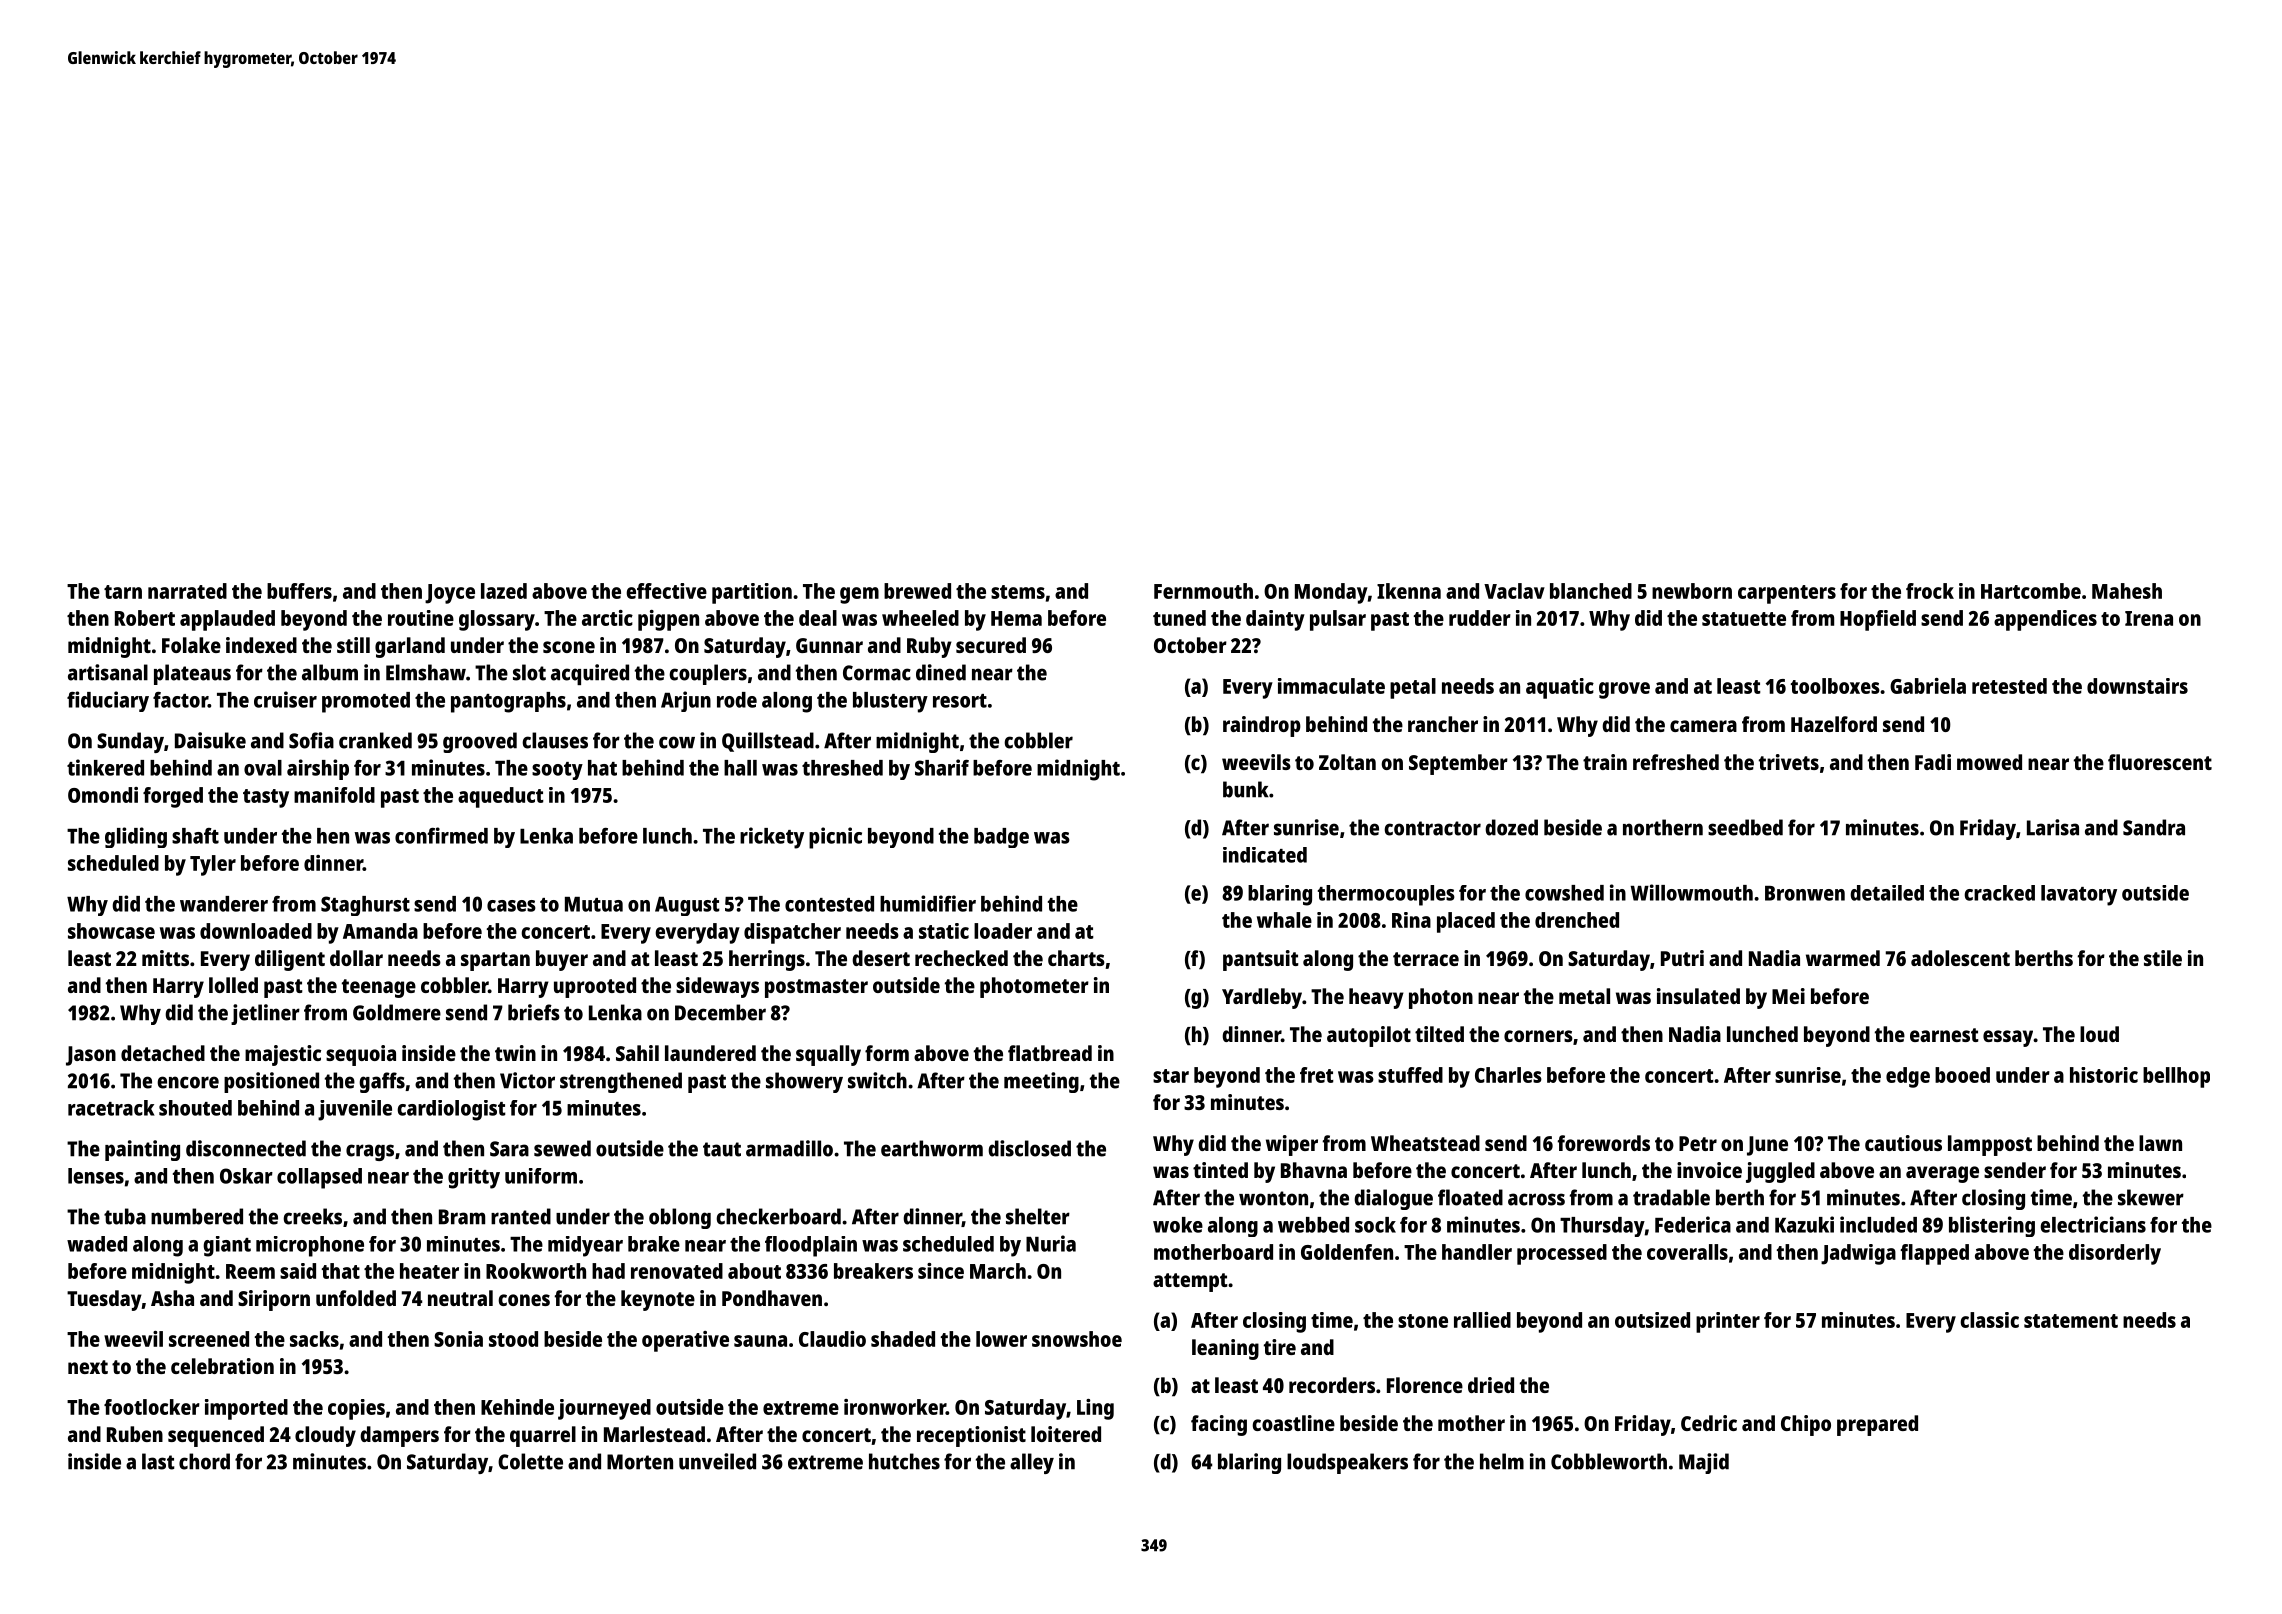  Describe the element at coordinates (1265, 855) in the screenshot. I see `indicated` at that location.
